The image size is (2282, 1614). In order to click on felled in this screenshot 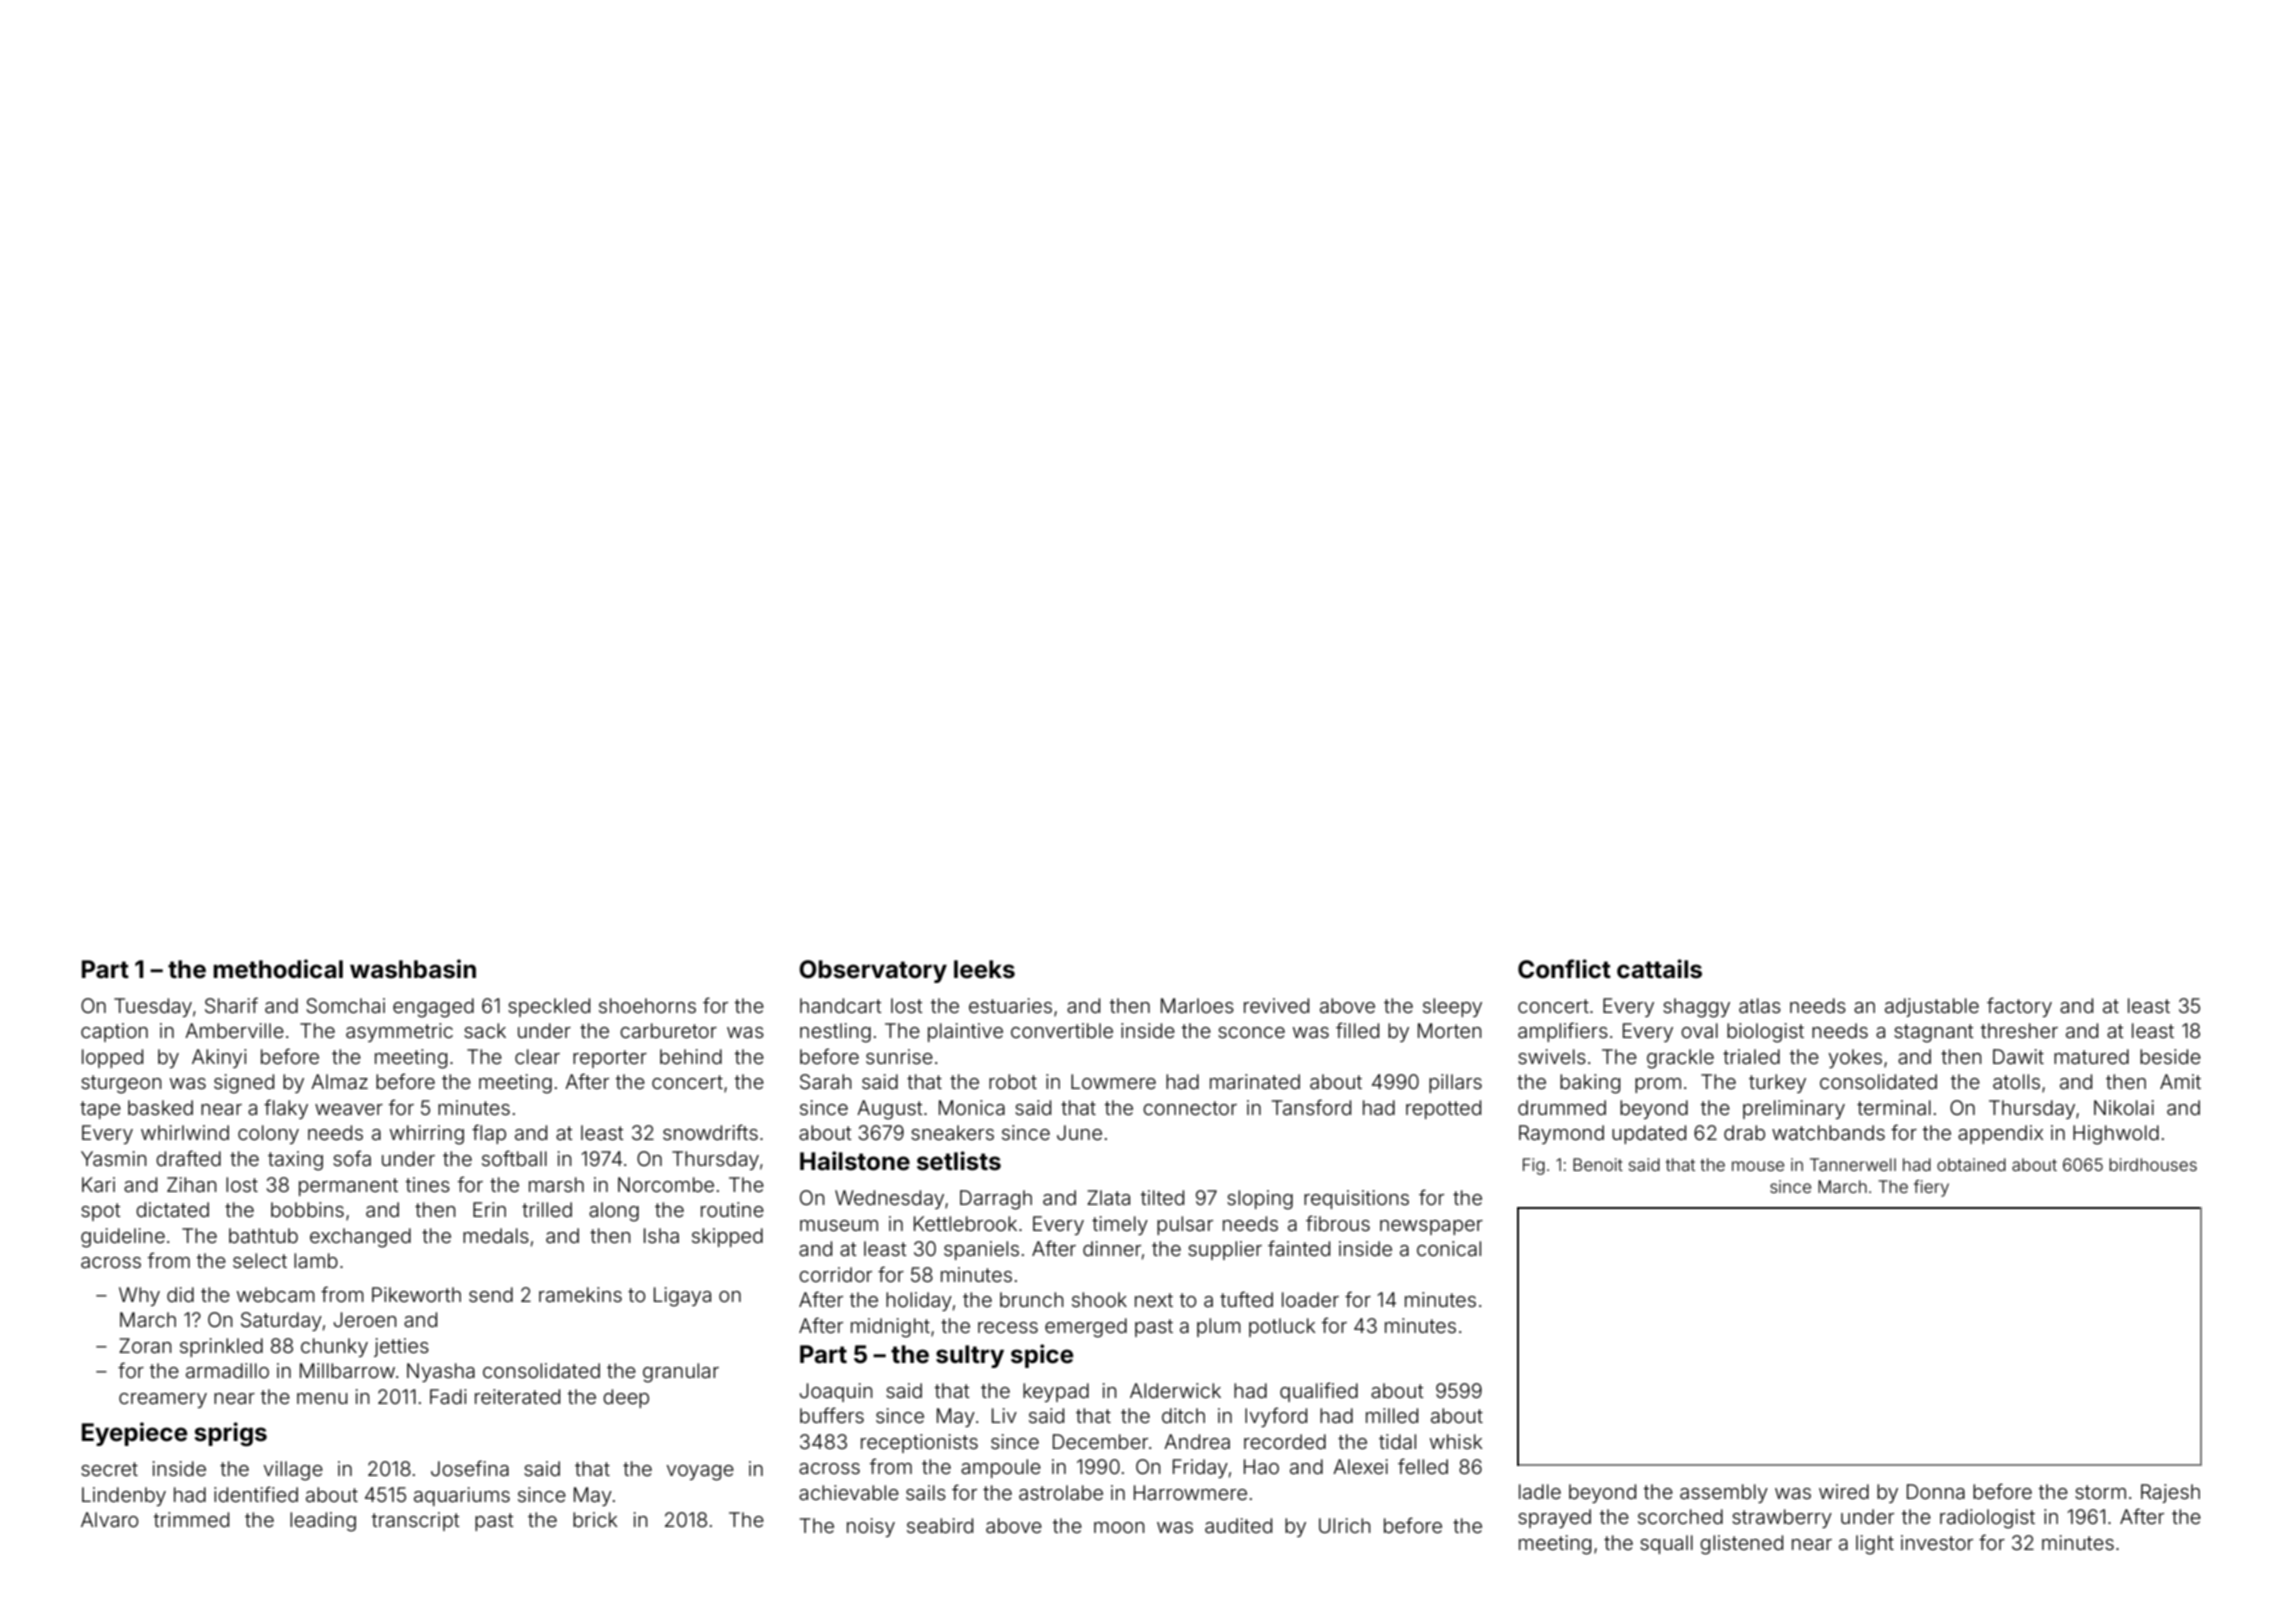, I will do `click(1423, 1466)`.
